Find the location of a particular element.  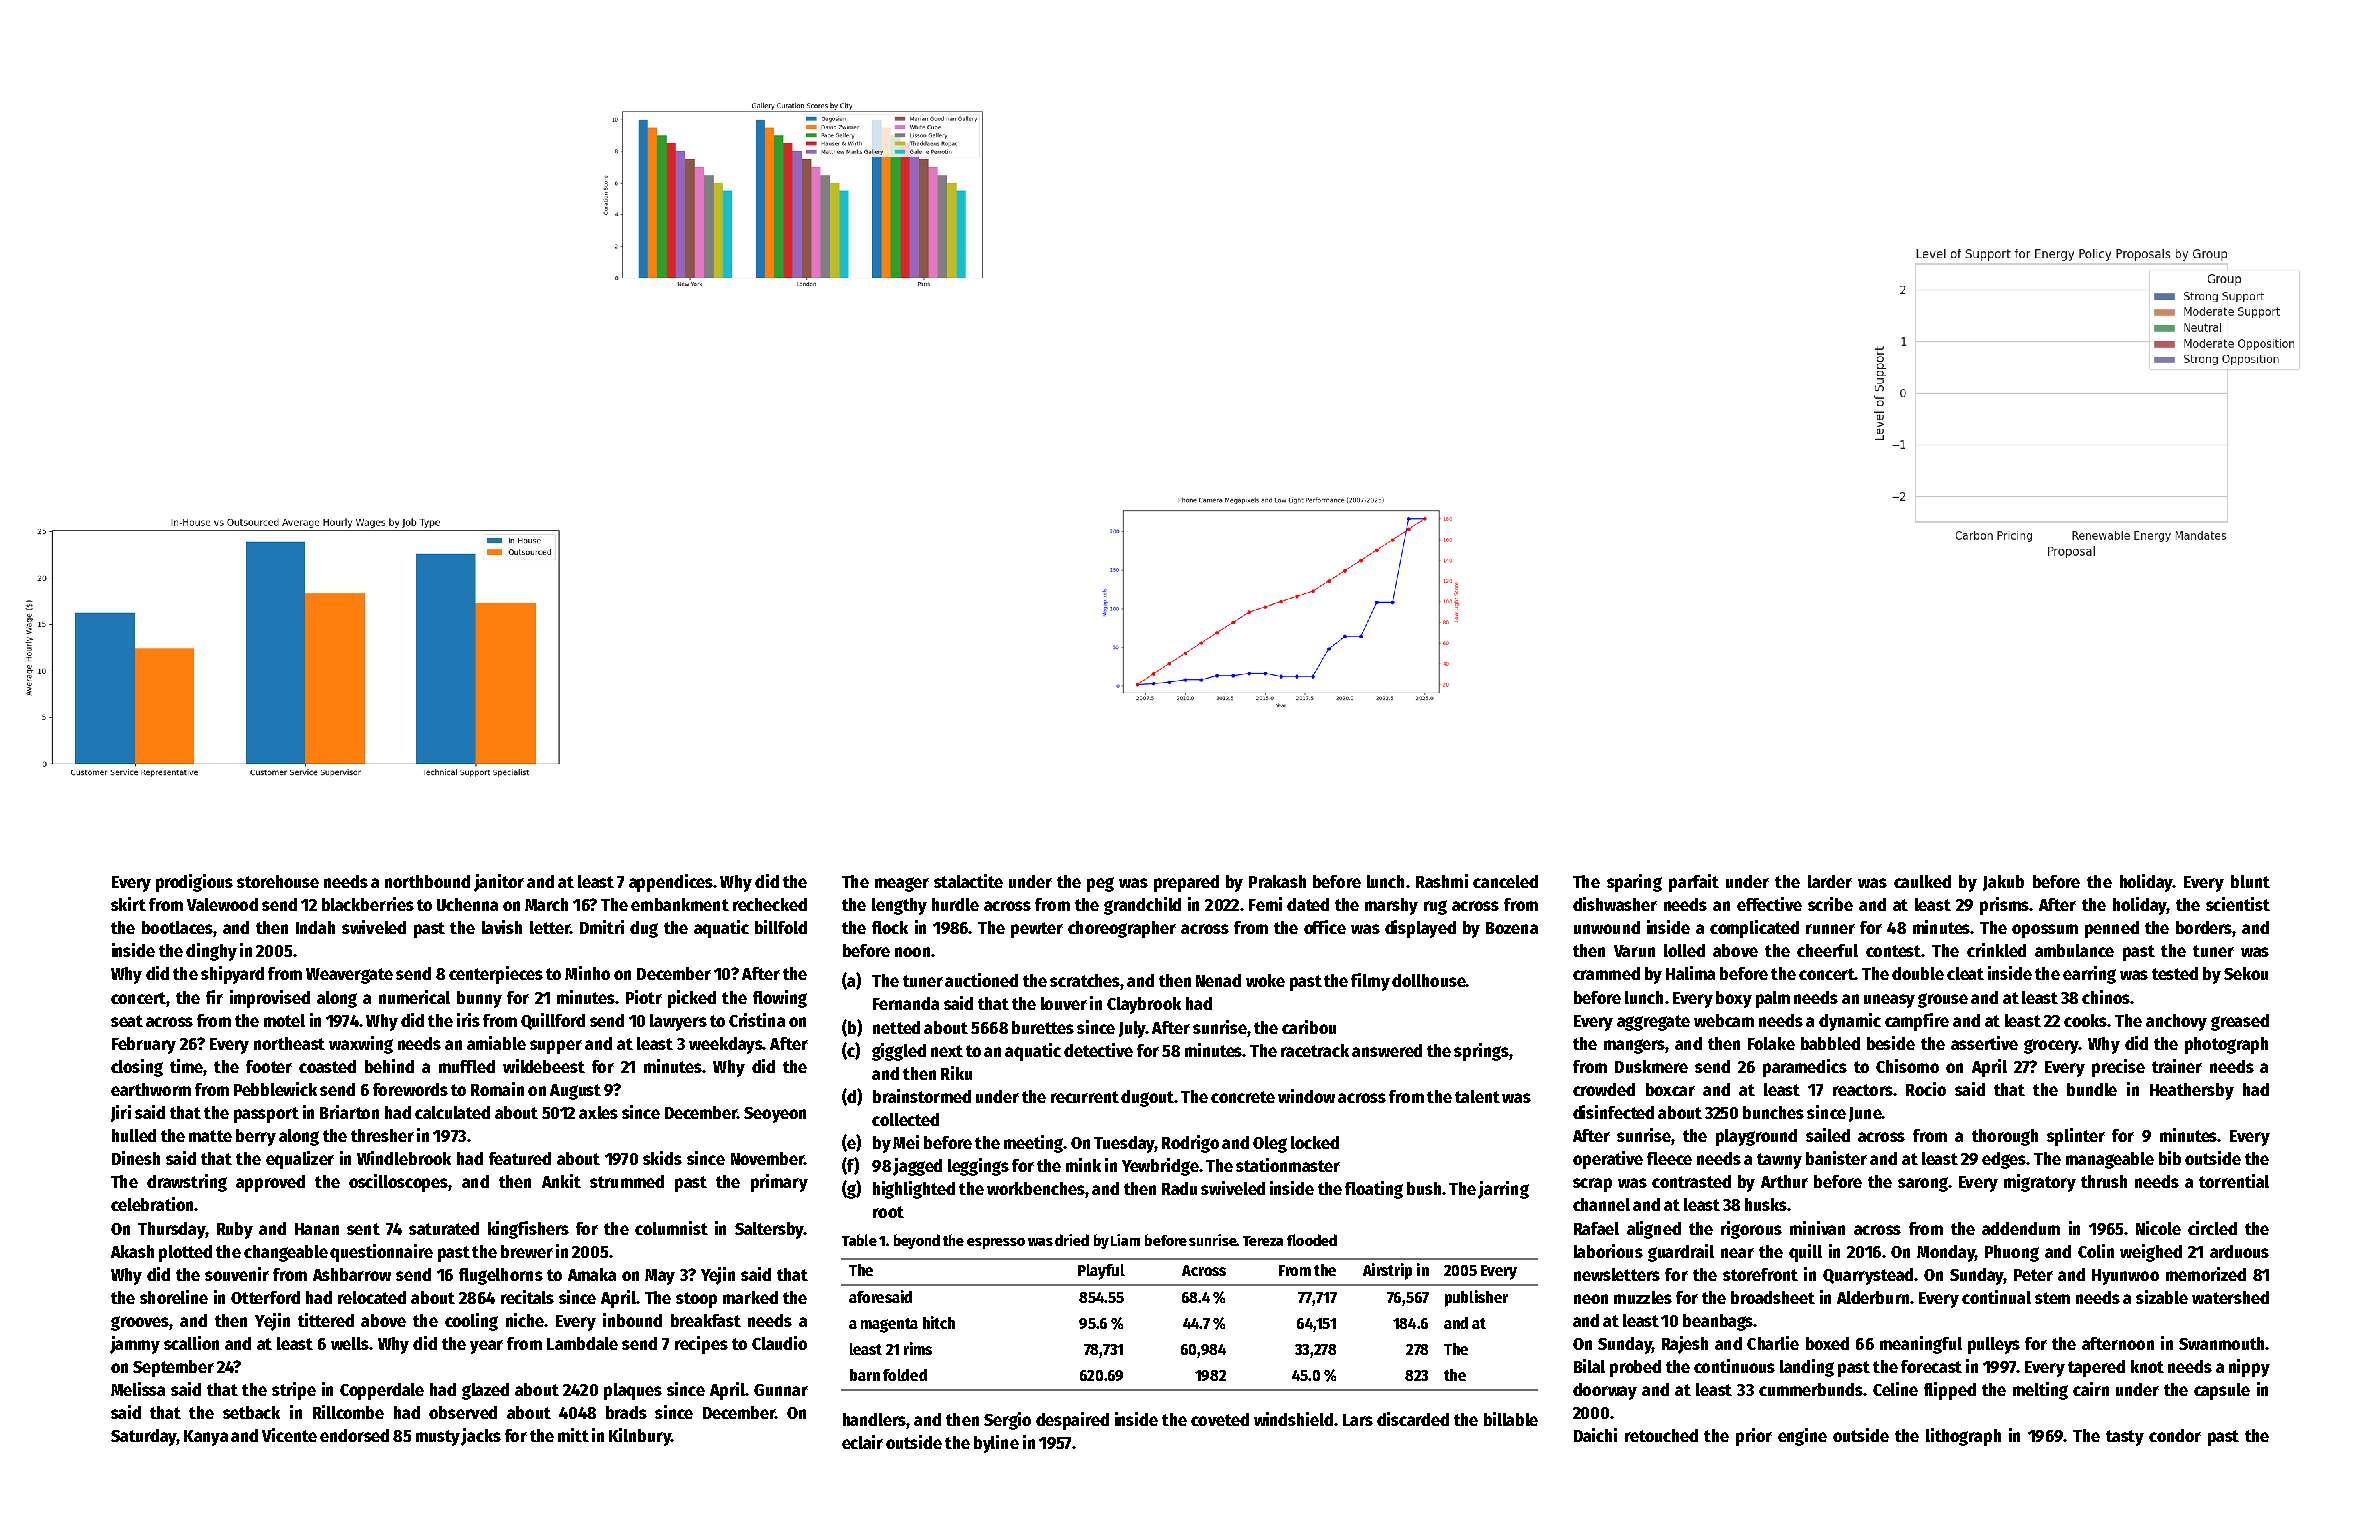

photograph is located at coordinates (2226, 1045).
